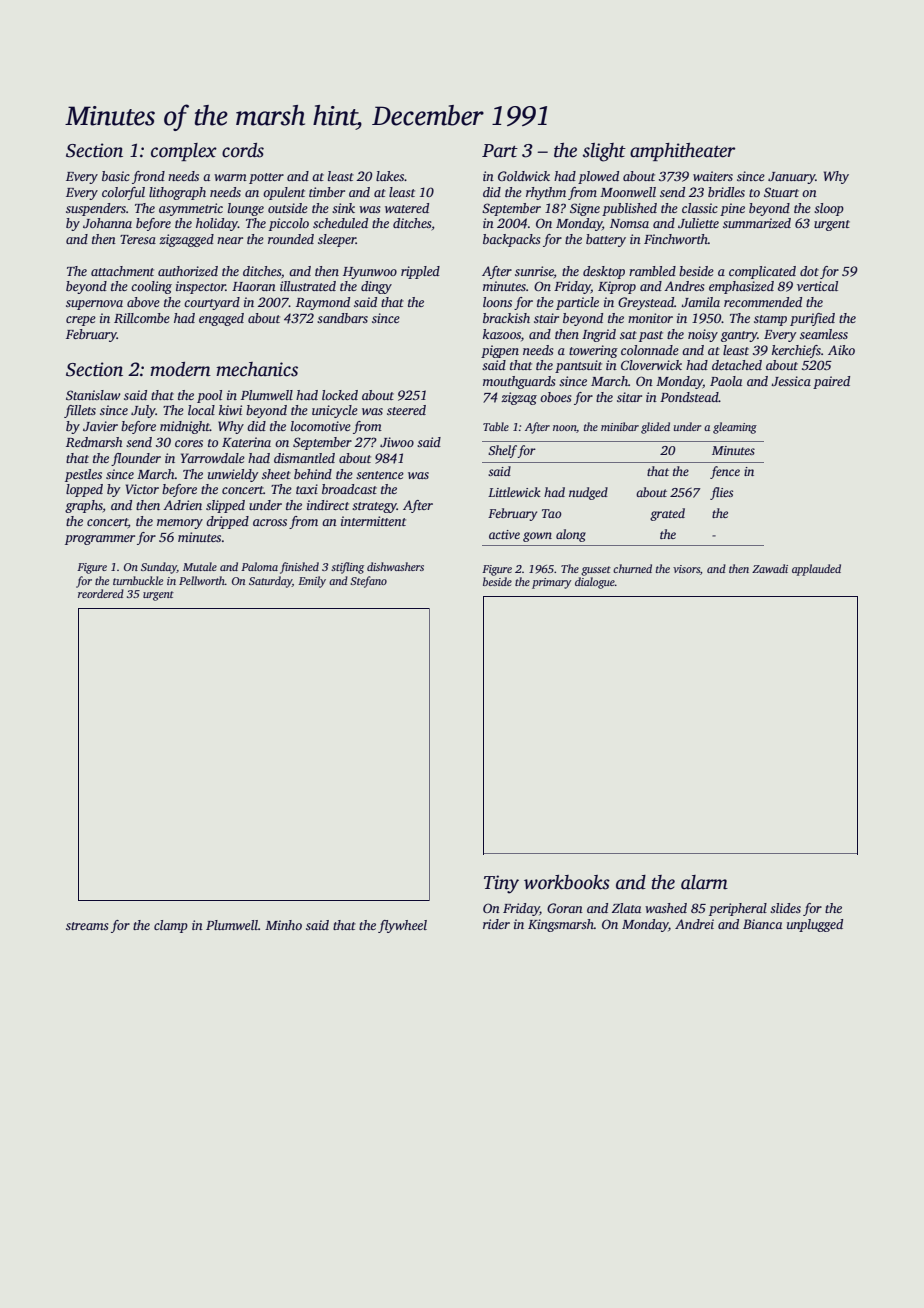  I want to click on crepe, so click(81, 321).
